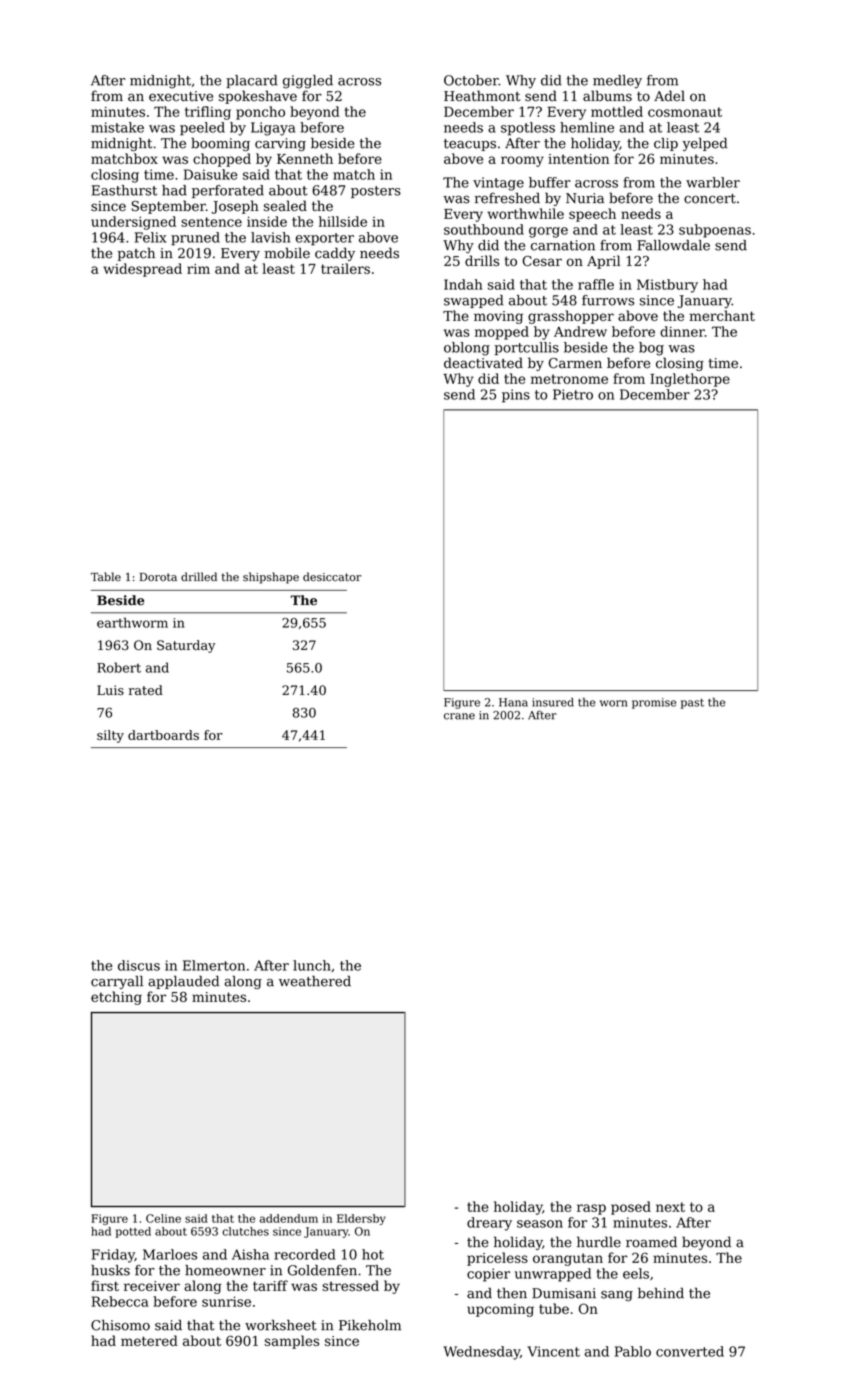 Image resolution: width=849 pixels, height=1400 pixels. Describe the element at coordinates (325, 239) in the screenshot. I see `exporter` at that location.
